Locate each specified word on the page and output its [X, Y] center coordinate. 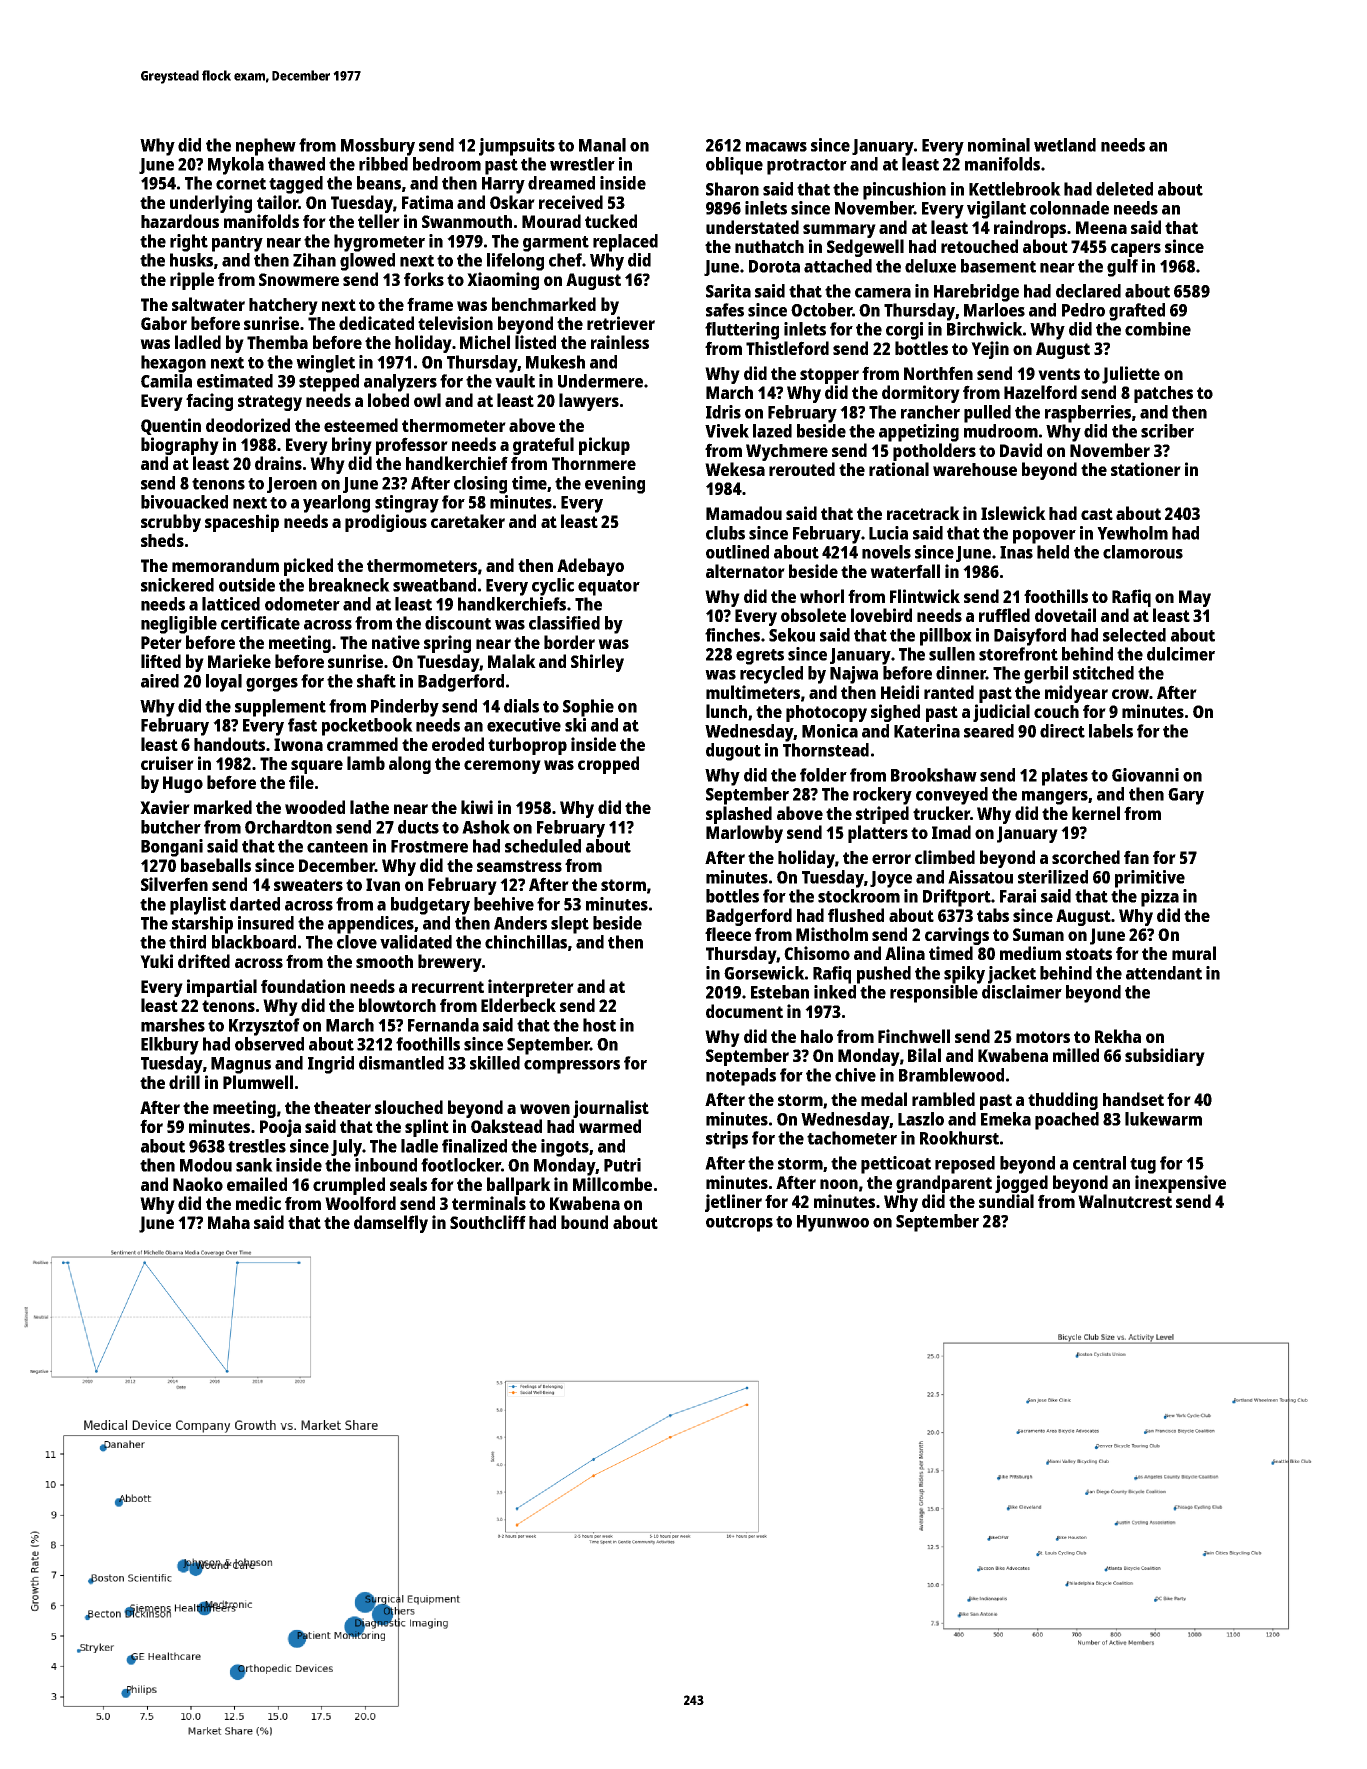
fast [302, 725]
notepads [741, 1077]
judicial [1001, 713]
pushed [884, 975]
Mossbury [378, 147]
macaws [776, 147]
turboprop [527, 746]
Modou [206, 1165]
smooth [384, 961]
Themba [277, 342]
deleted [1124, 189]
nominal [999, 145]
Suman [1038, 934]
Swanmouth [467, 221]
